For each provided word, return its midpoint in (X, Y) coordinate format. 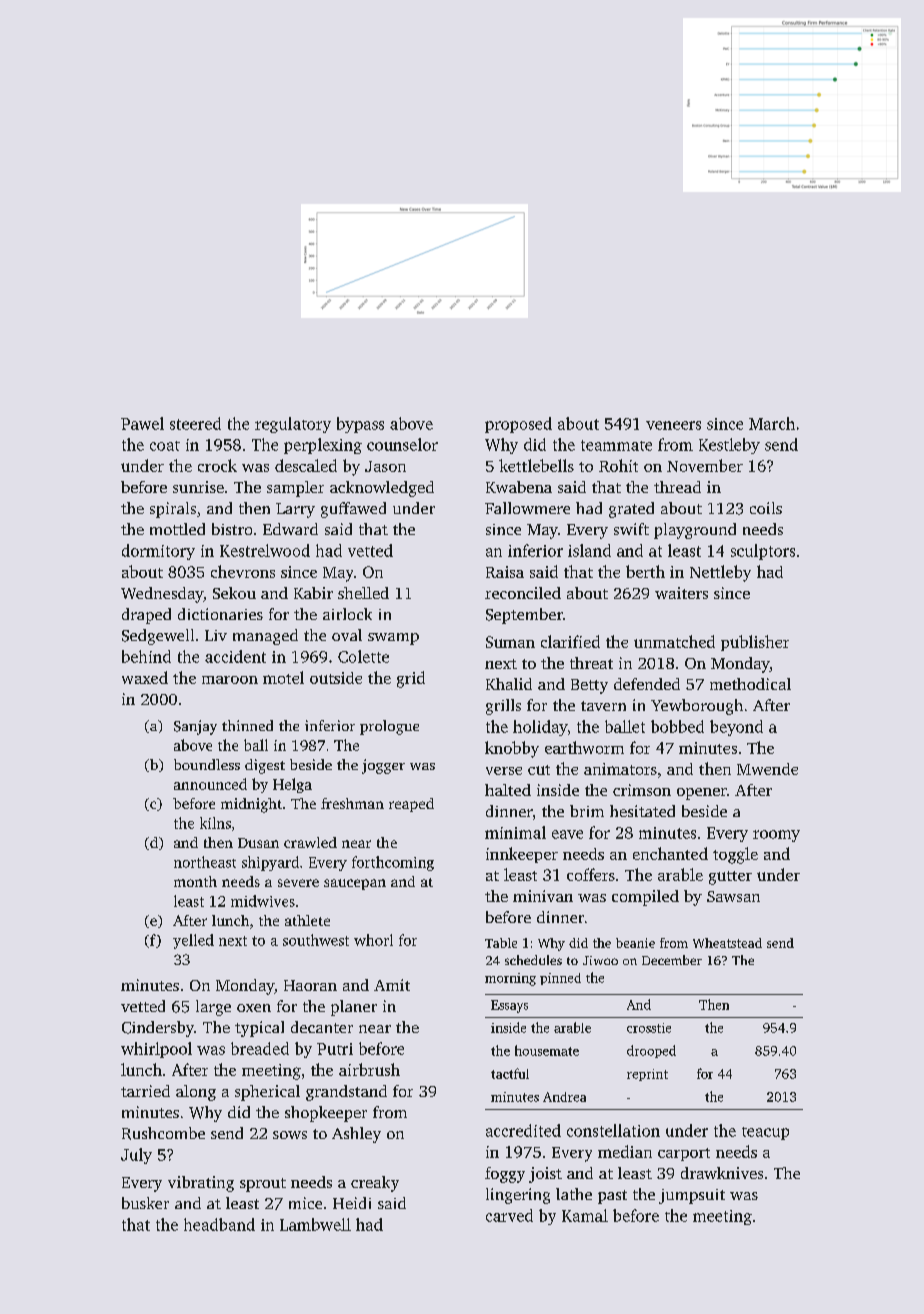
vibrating (201, 1184)
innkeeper (522, 855)
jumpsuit (692, 1196)
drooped (651, 1051)
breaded (260, 1048)
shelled (363, 593)
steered (195, 423)
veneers (673, 425)
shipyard (270, 863)
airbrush (369, 1069)
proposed (518, 425)
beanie (635, 943)
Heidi (352, 1203)
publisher (755, 643)
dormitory (158, 552)
